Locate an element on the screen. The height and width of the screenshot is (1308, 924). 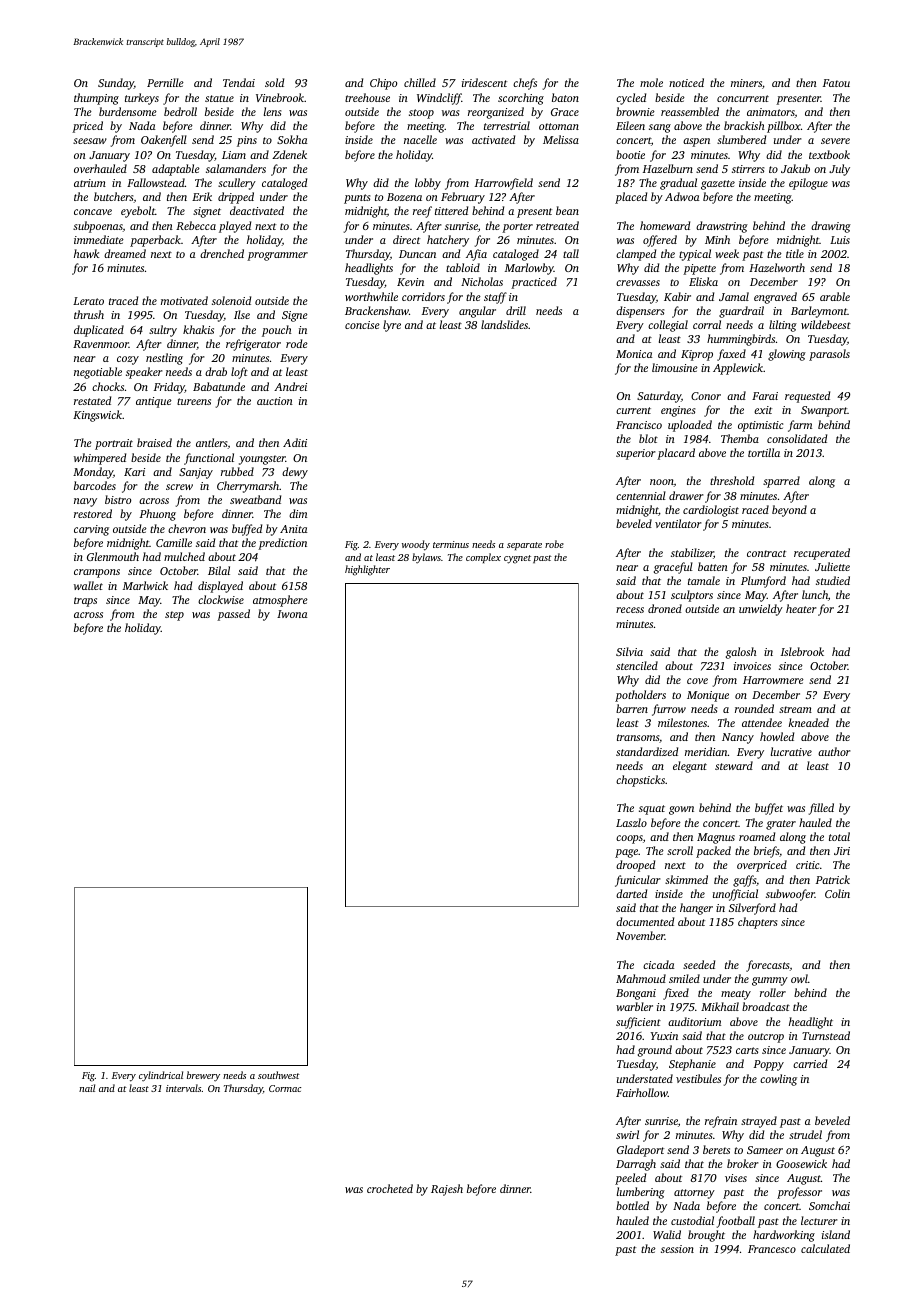
Rajesh is located at coordinates (447, 1190).
